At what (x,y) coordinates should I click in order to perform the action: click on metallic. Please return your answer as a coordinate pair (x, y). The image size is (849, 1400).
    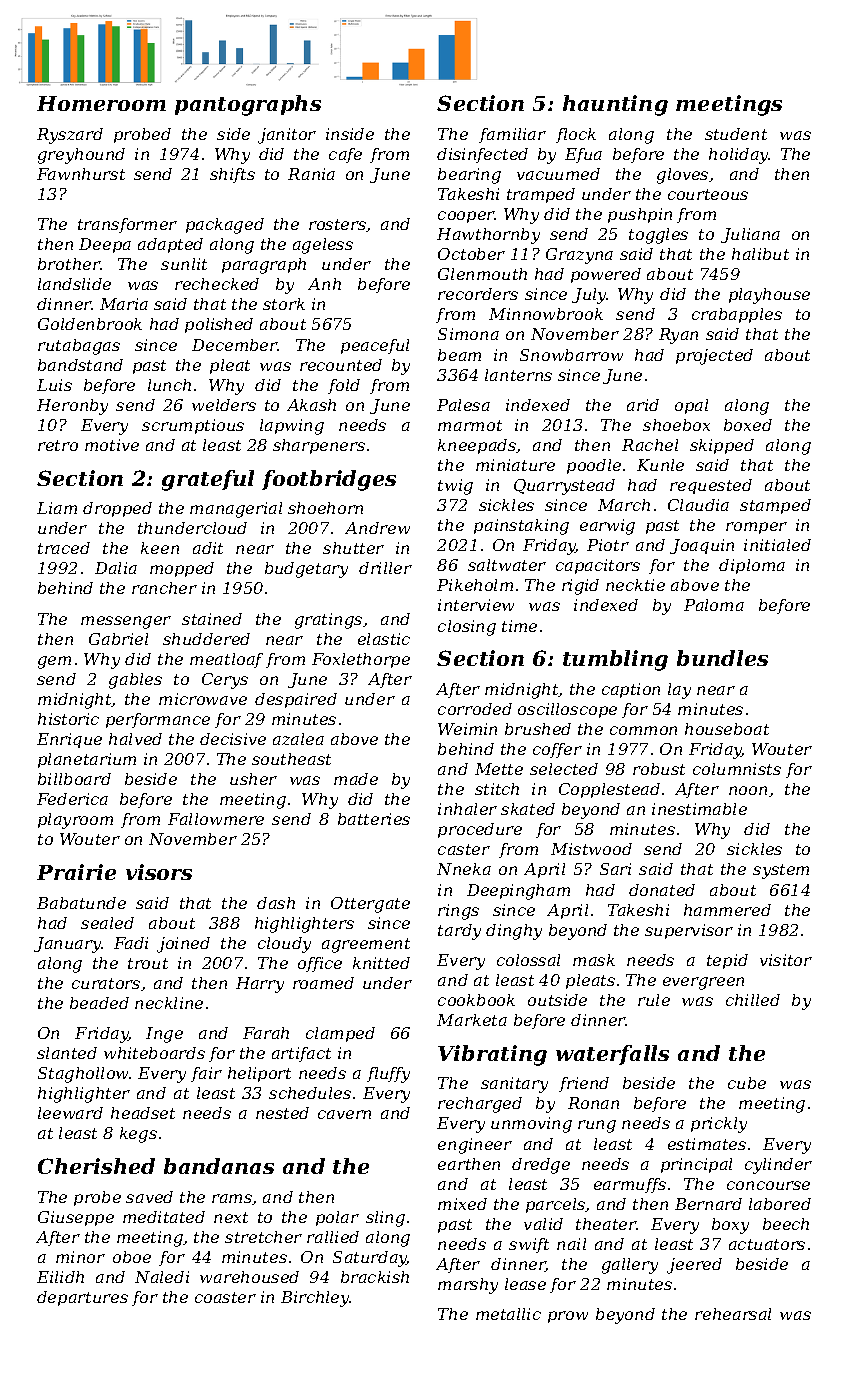
    Looking at the image, I should click on (508, 1314).
